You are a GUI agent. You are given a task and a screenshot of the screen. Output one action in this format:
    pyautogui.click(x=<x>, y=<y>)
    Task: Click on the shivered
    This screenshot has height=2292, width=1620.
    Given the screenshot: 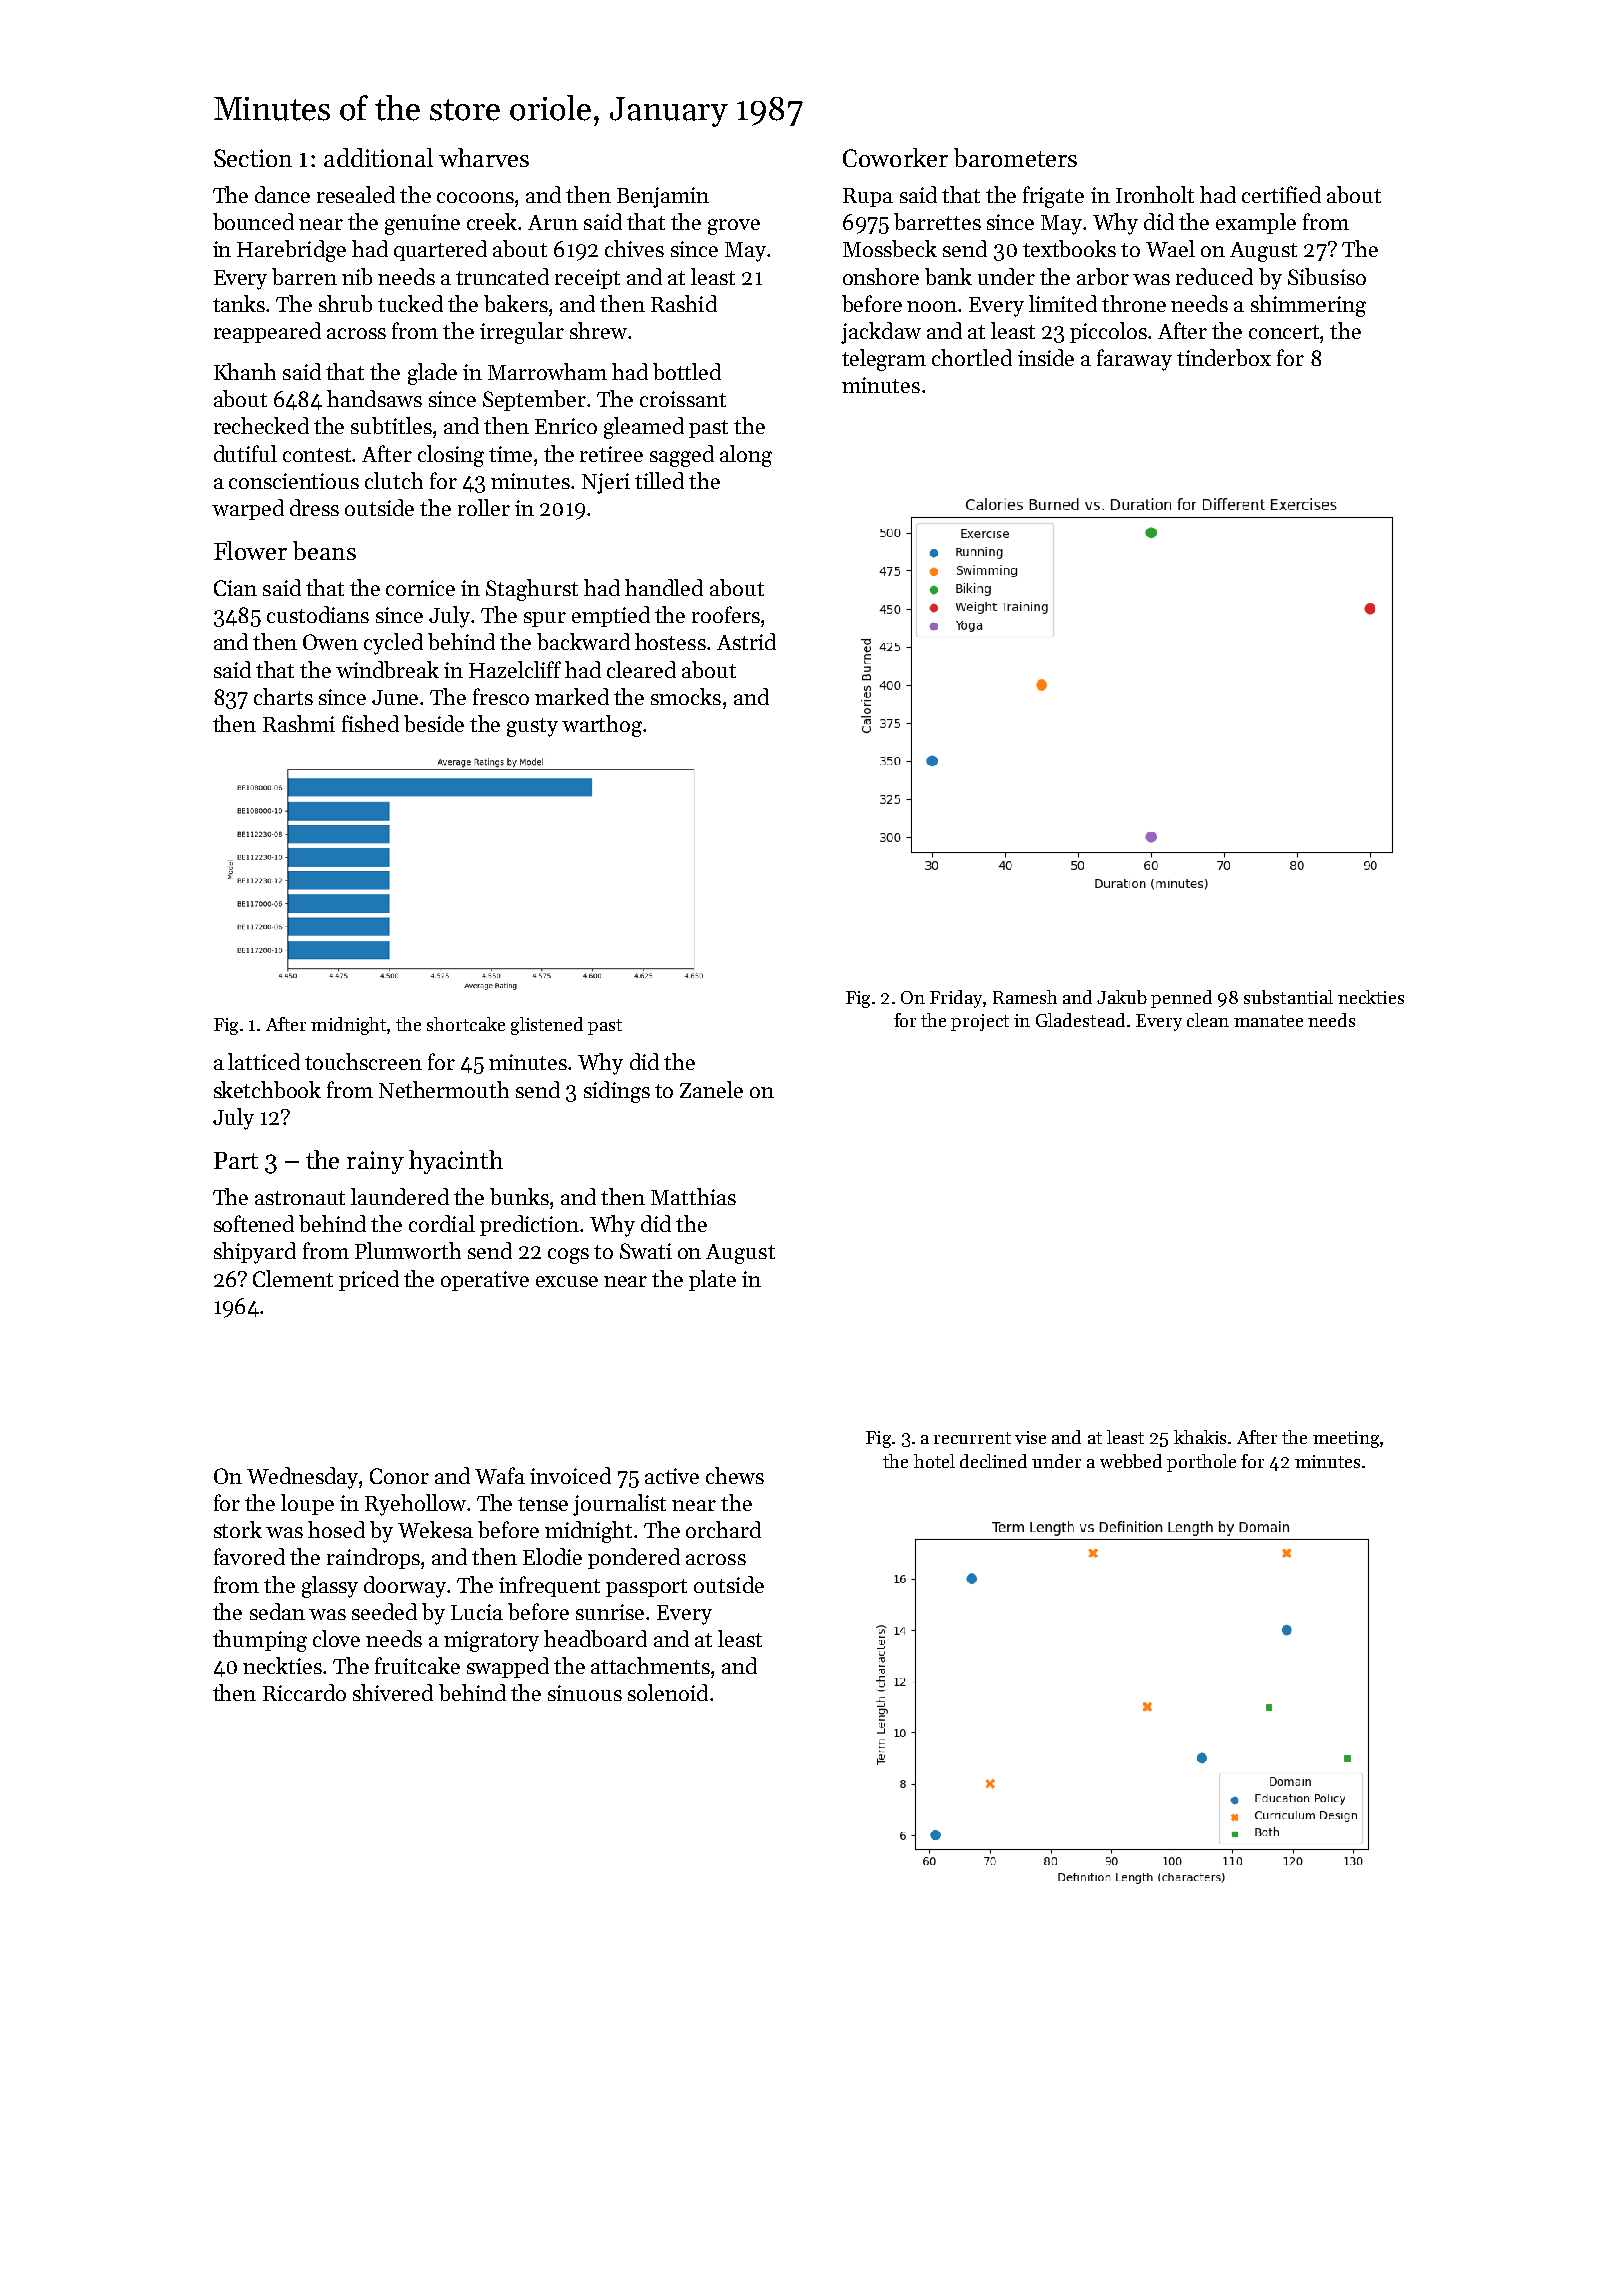 What is the action you would take?
    pyautogui.click(x=393, y=1692)
